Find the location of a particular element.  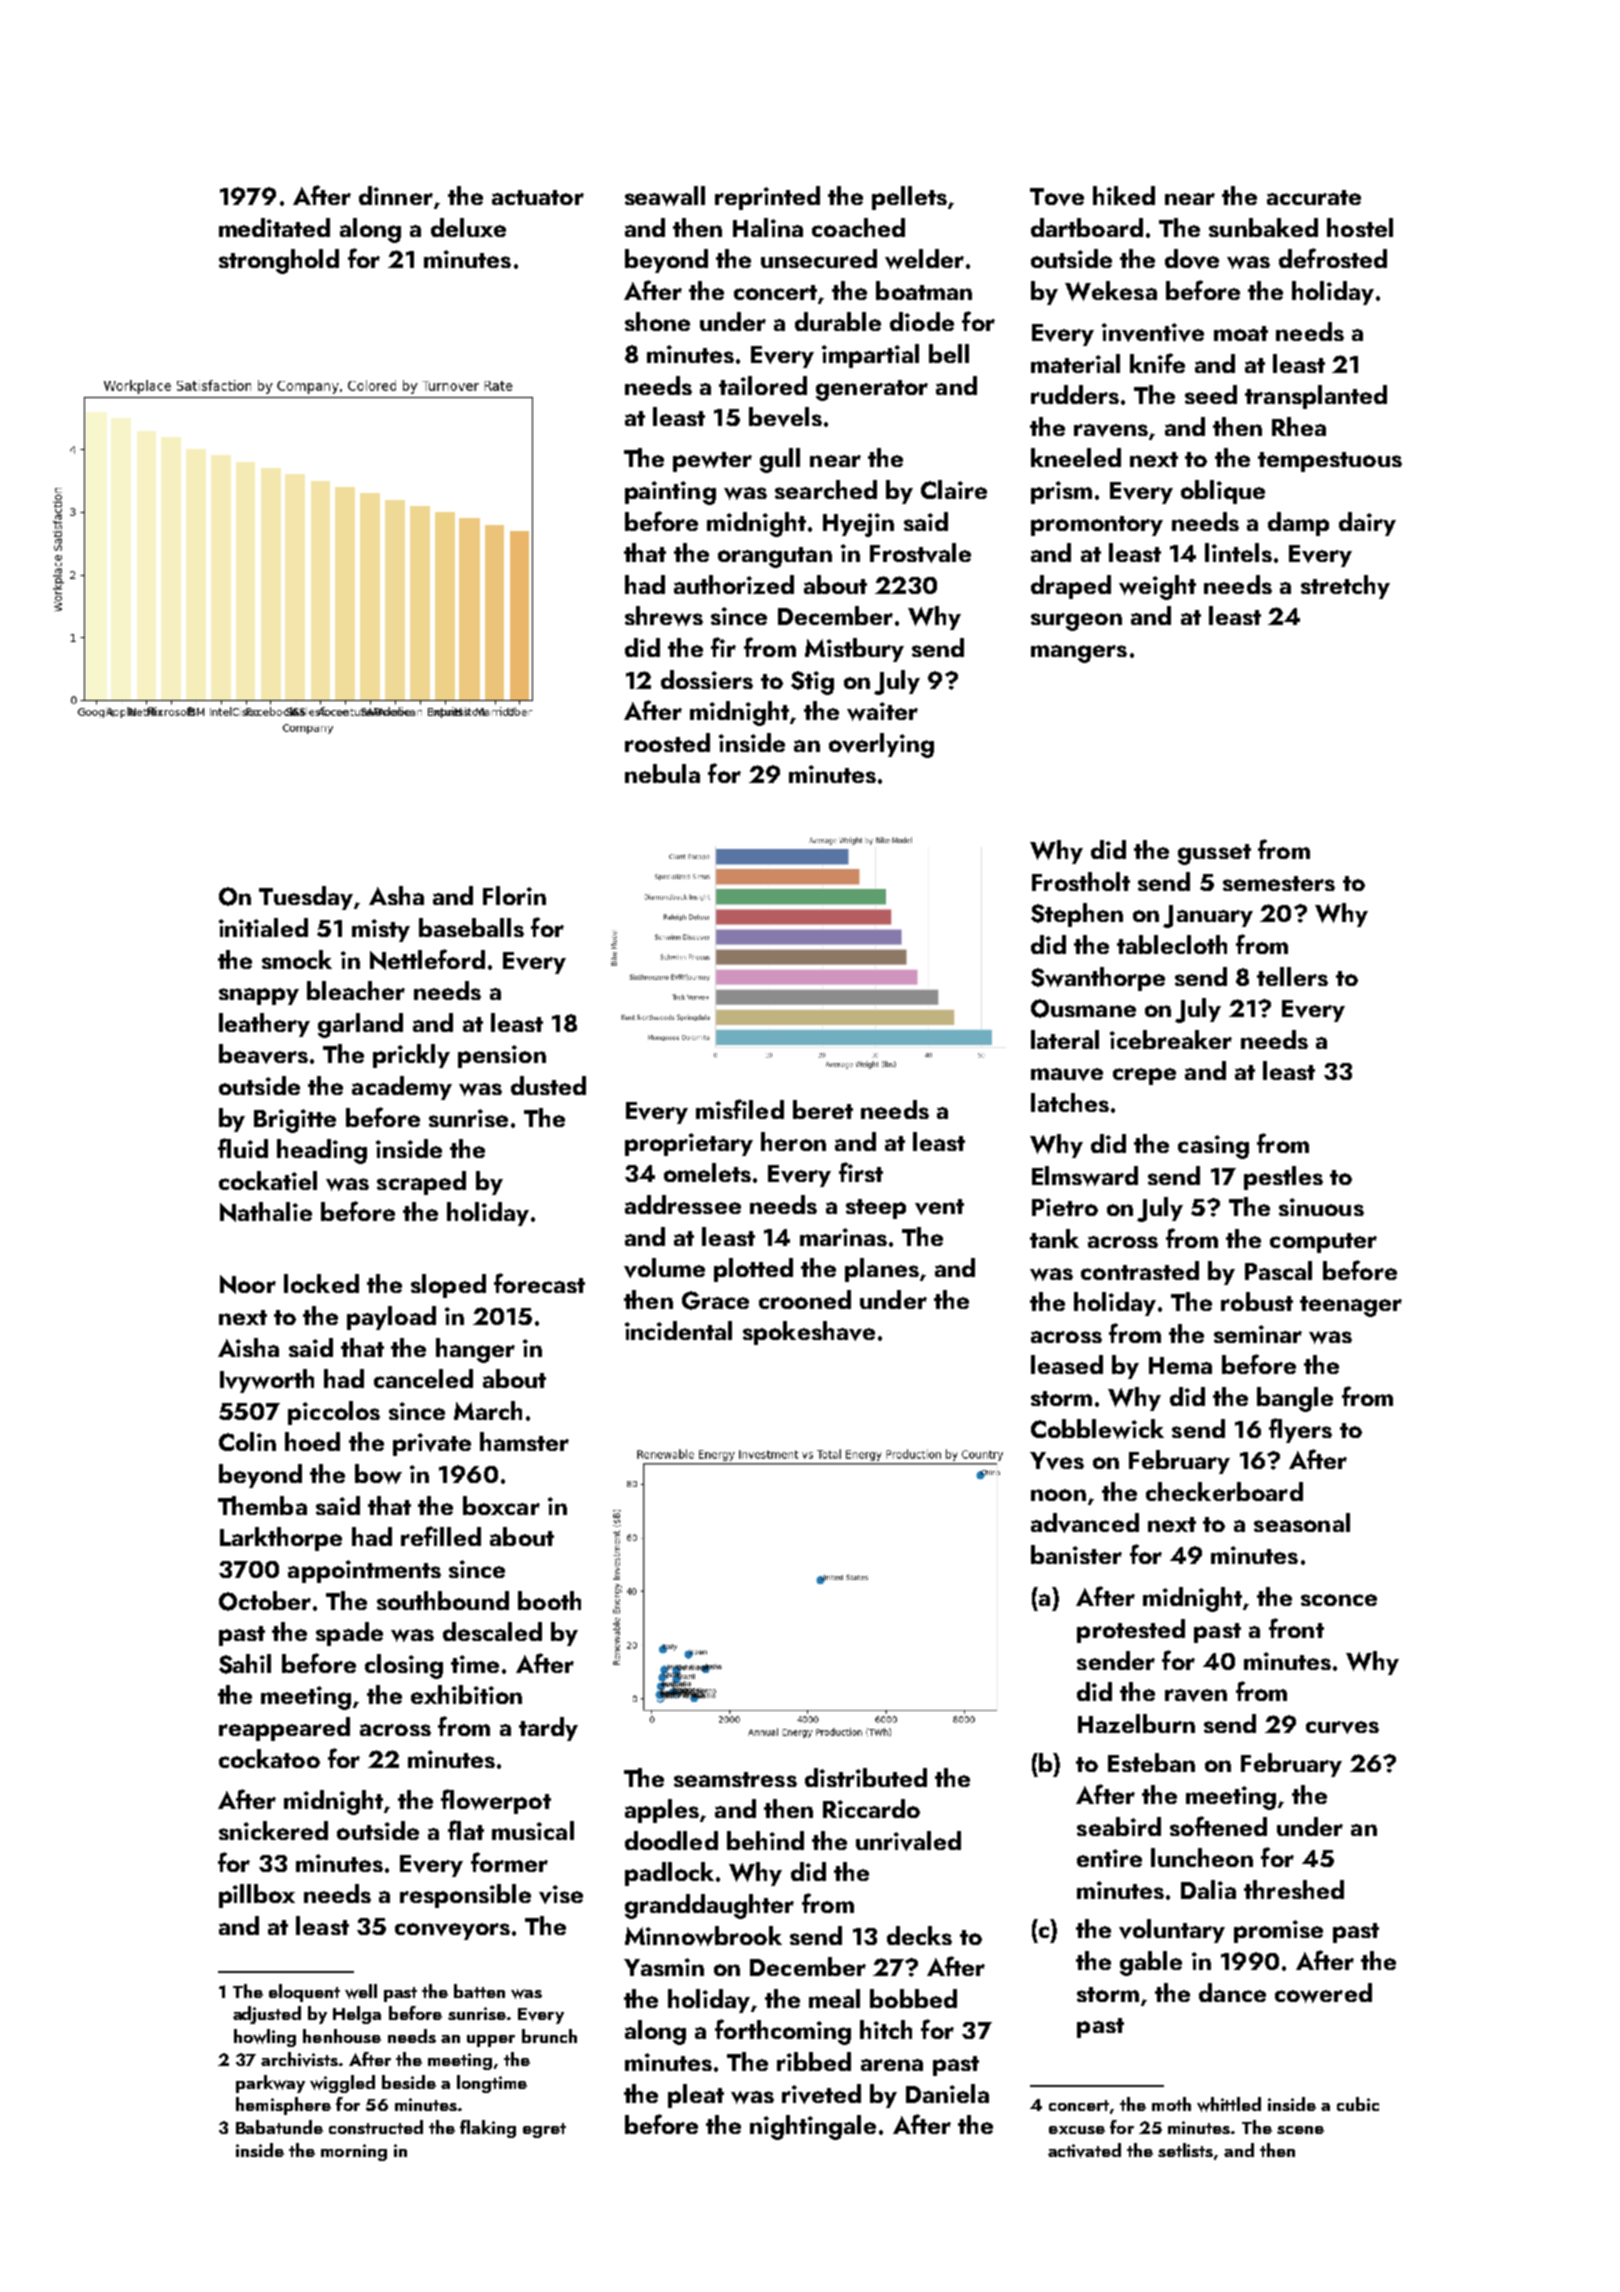

deluxe is located at coordinates (468, 227).
